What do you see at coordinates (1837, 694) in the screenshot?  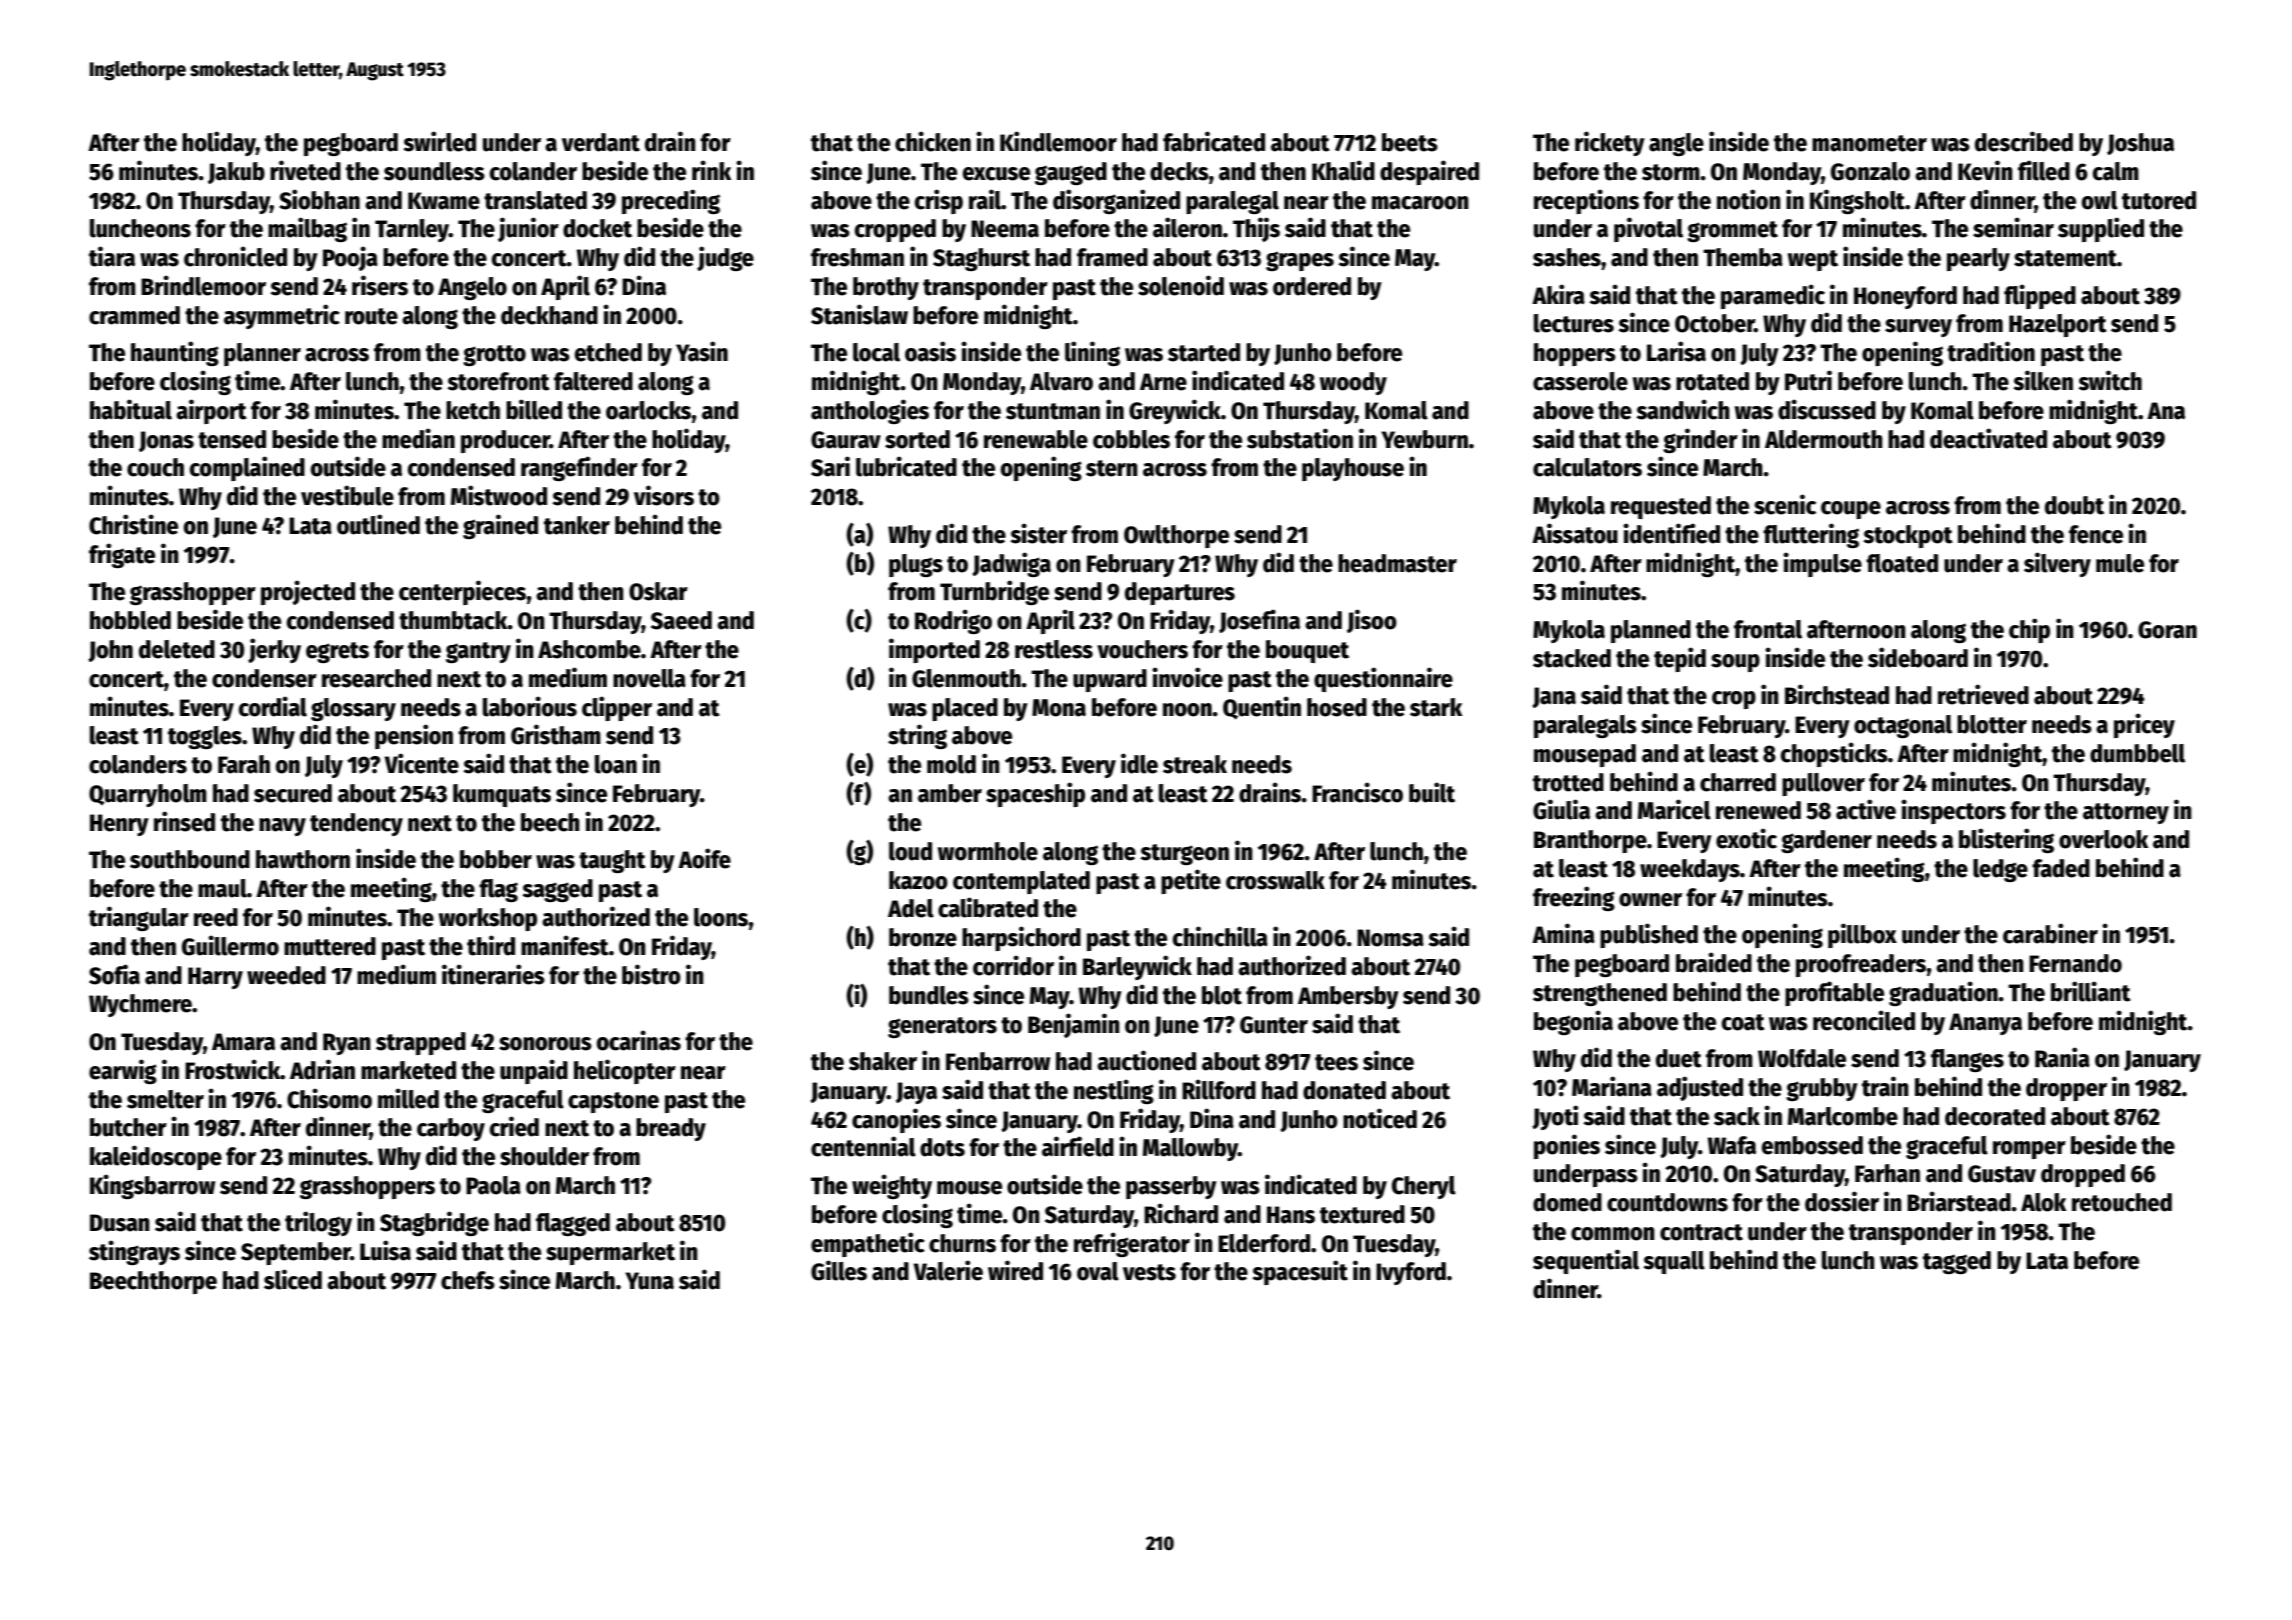 I see `Birchstead` at bounding box center [1837, 694].
